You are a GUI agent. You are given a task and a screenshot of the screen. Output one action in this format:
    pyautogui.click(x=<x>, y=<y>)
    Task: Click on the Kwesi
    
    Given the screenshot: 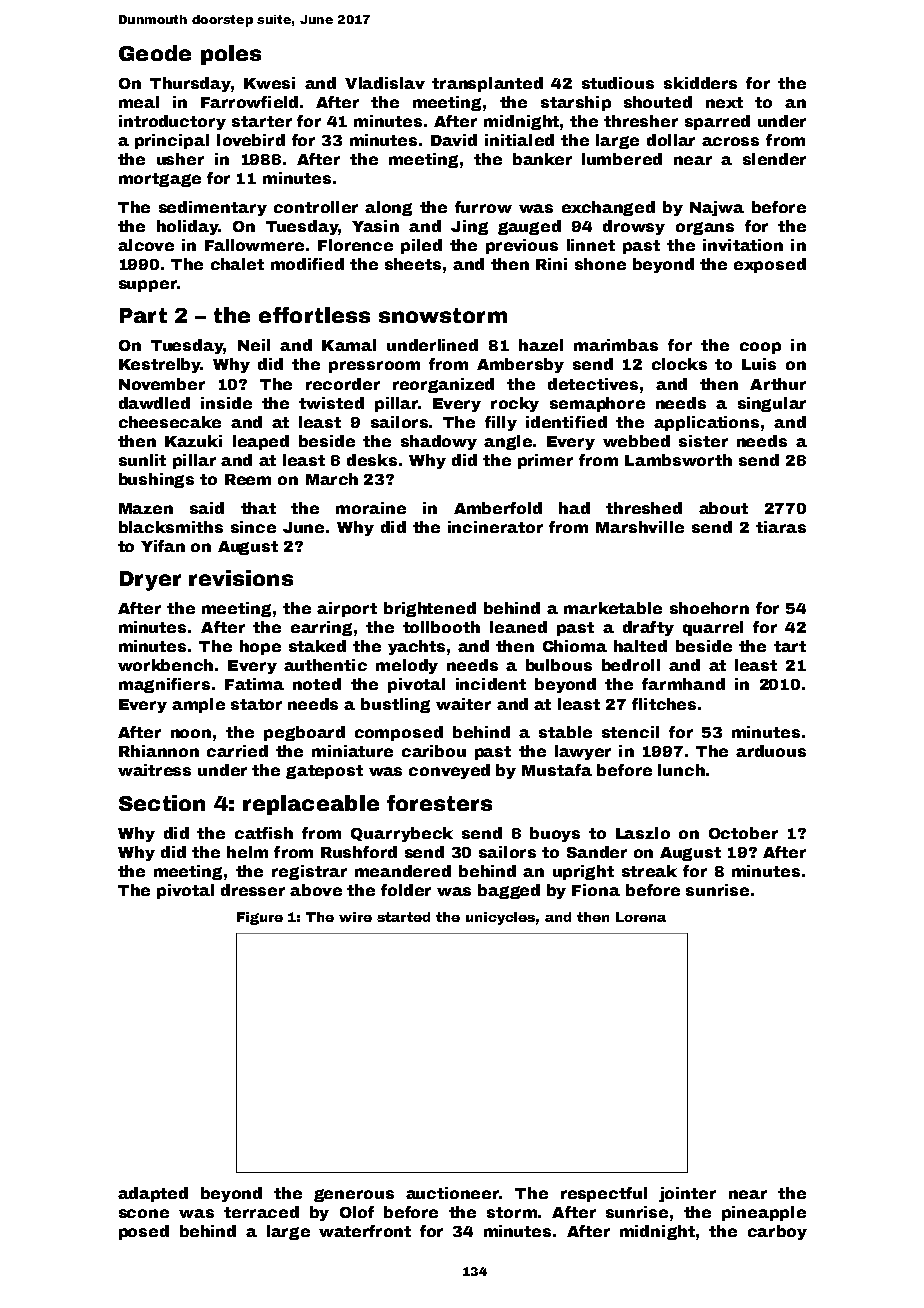 What is the action you would take?
    pyautogui.click(x=269, y=83)
